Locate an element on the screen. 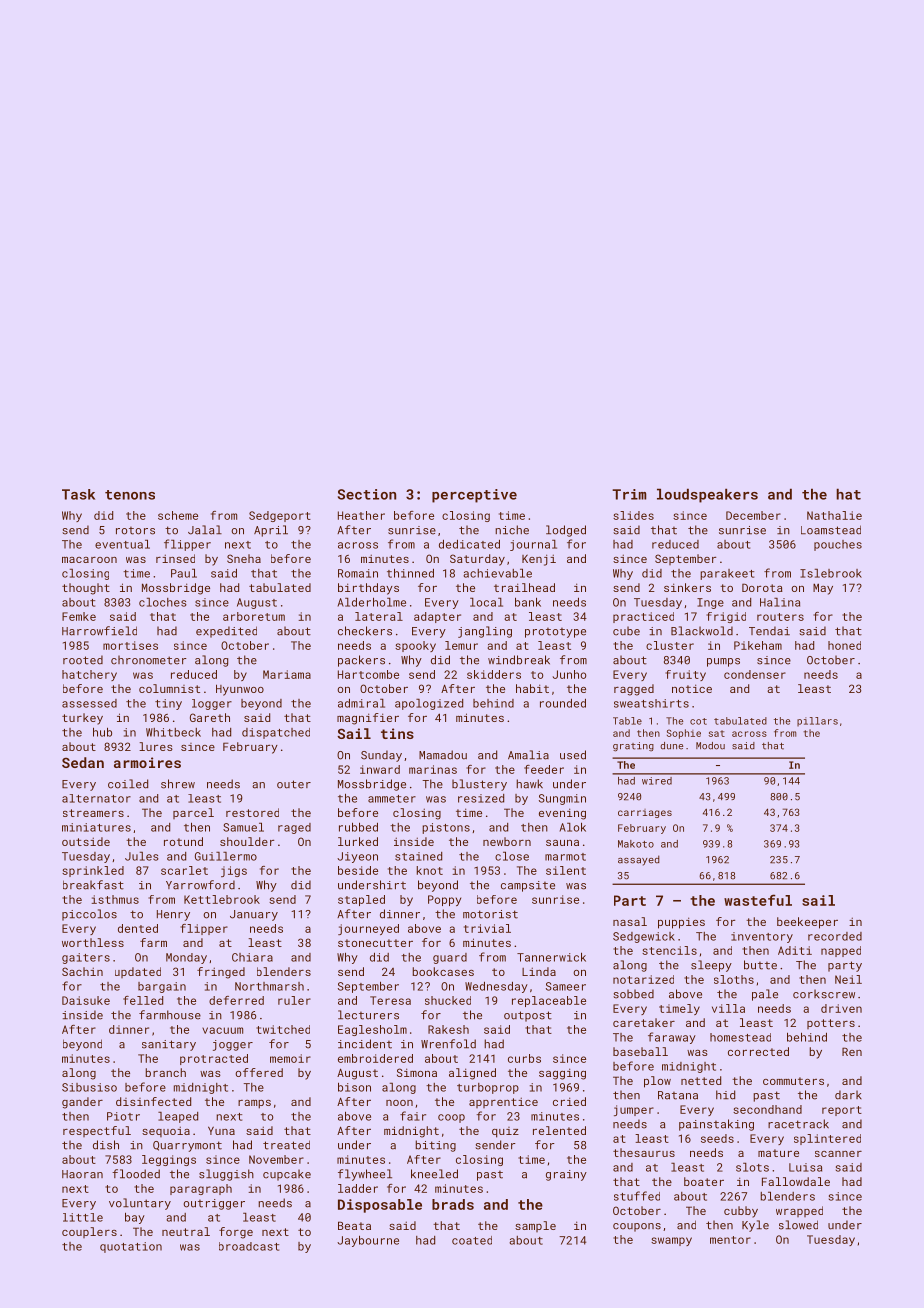 The image size is (924, 1308). couplers is located at coordinates (89, 1232).
